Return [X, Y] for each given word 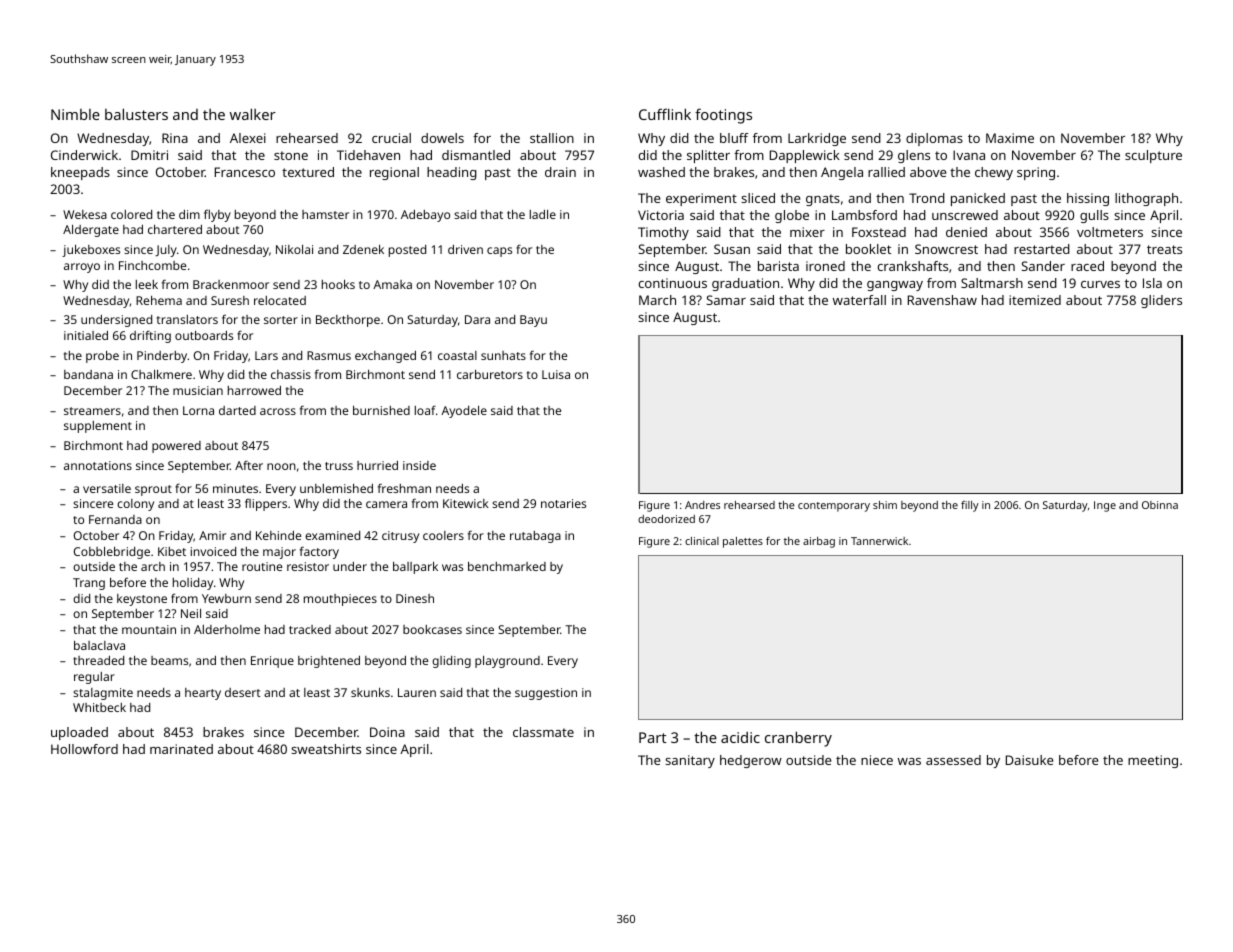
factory [319, 552]
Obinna [1160, 505]
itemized [1035, 300]
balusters [136, 114]
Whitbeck [99, 707]
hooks [338, 284]
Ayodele [464, 412]
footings [723, 116]
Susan [732, 249]
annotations [98, 465]
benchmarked [507, 566]
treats [1164, 249]
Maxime [1010, 138]
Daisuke [1029, 760]
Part [653, 737]
